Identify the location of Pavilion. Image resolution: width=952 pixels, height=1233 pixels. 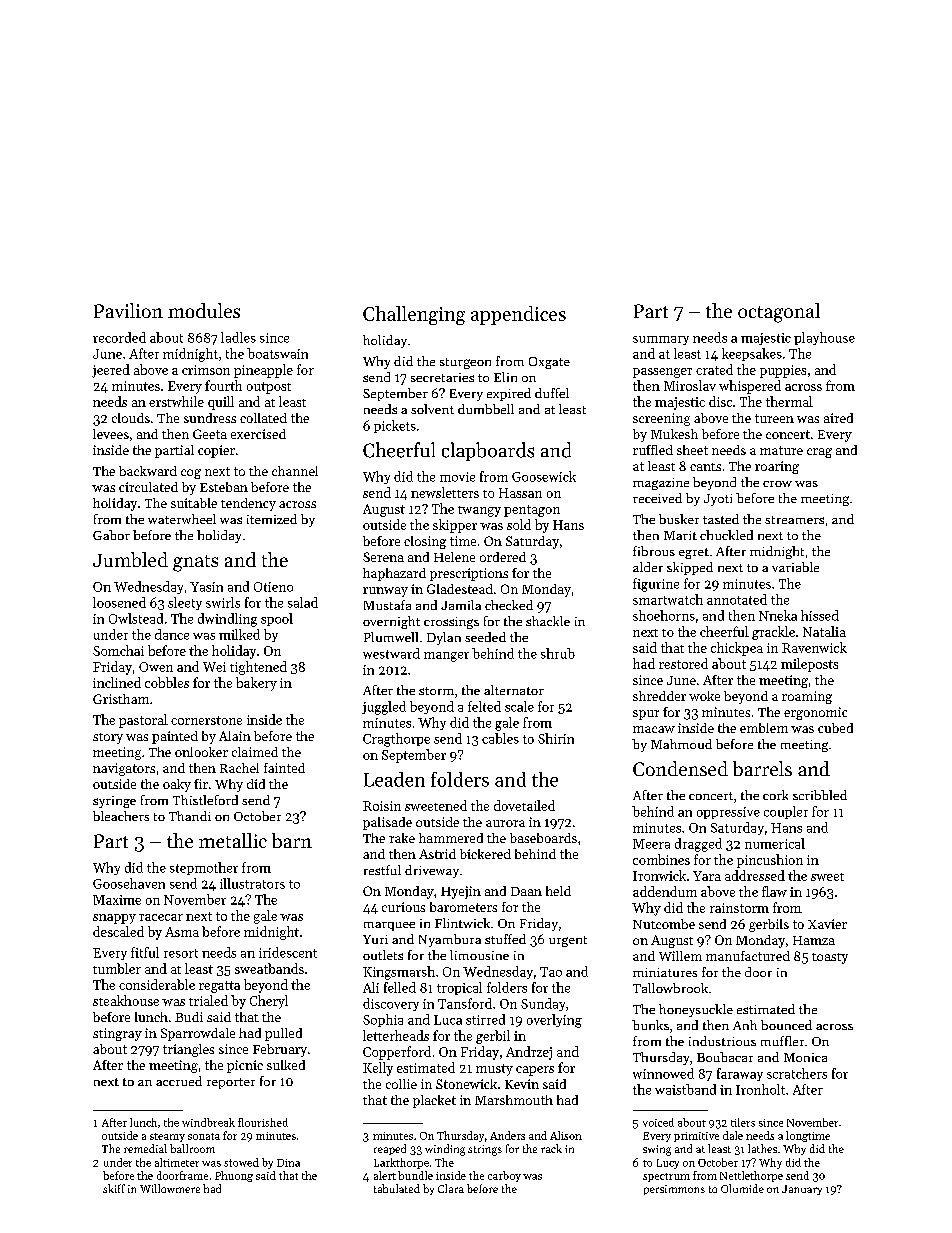
(128, 310).
